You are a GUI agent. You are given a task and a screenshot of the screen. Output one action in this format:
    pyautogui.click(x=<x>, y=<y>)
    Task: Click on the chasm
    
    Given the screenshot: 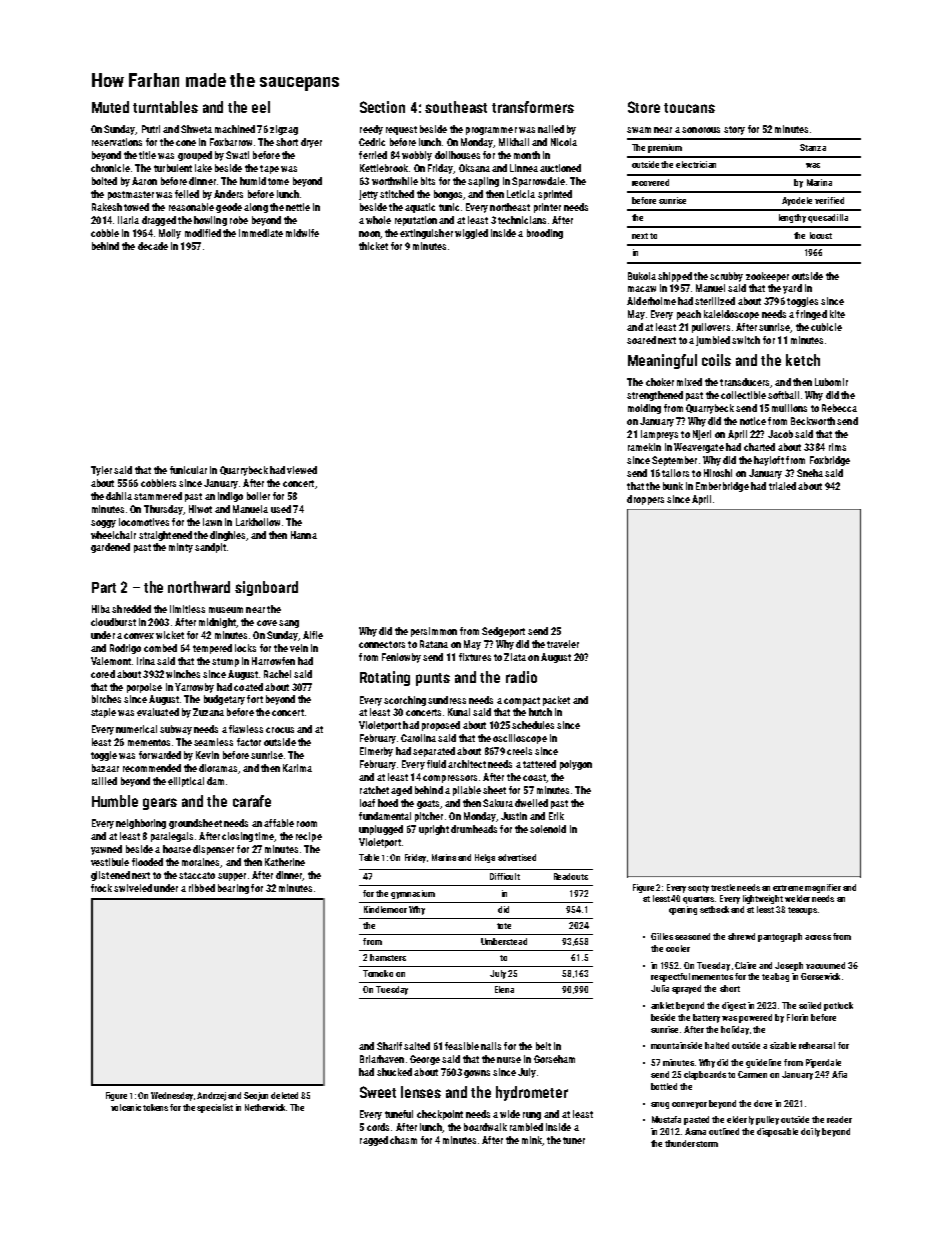 What is the action you would take?
    pyautogui.click(x=403, y=1140)
